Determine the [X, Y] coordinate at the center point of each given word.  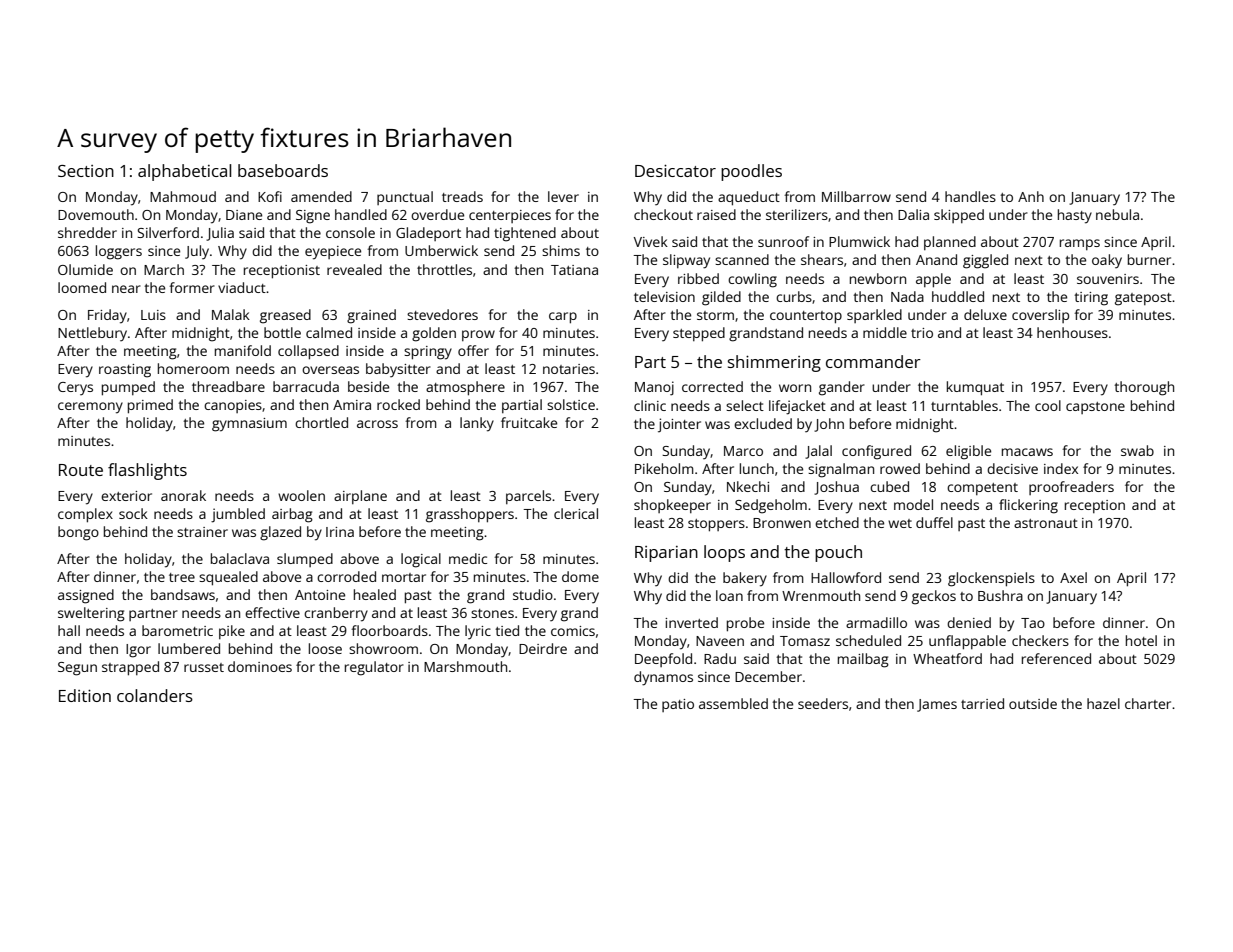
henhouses [1072, 332]
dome [580, 576]
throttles [444, 269]
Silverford [168, 232]
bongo [78, 533]
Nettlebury [92, 334]
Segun [77, 669]
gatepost [1143, 299]
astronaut [1046, 523]
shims [561, 250]
